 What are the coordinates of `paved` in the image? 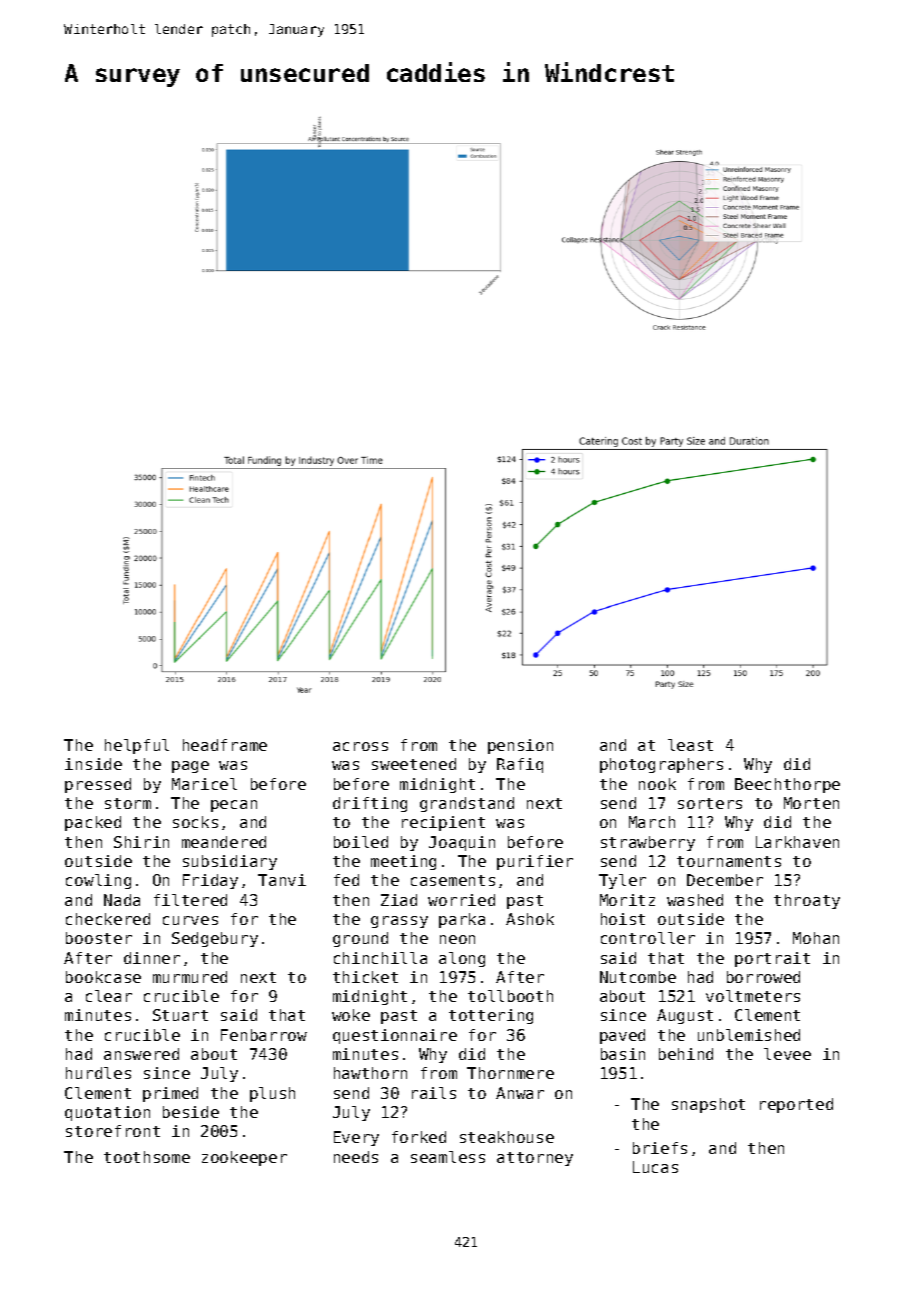 It's located at (622, 1036).
